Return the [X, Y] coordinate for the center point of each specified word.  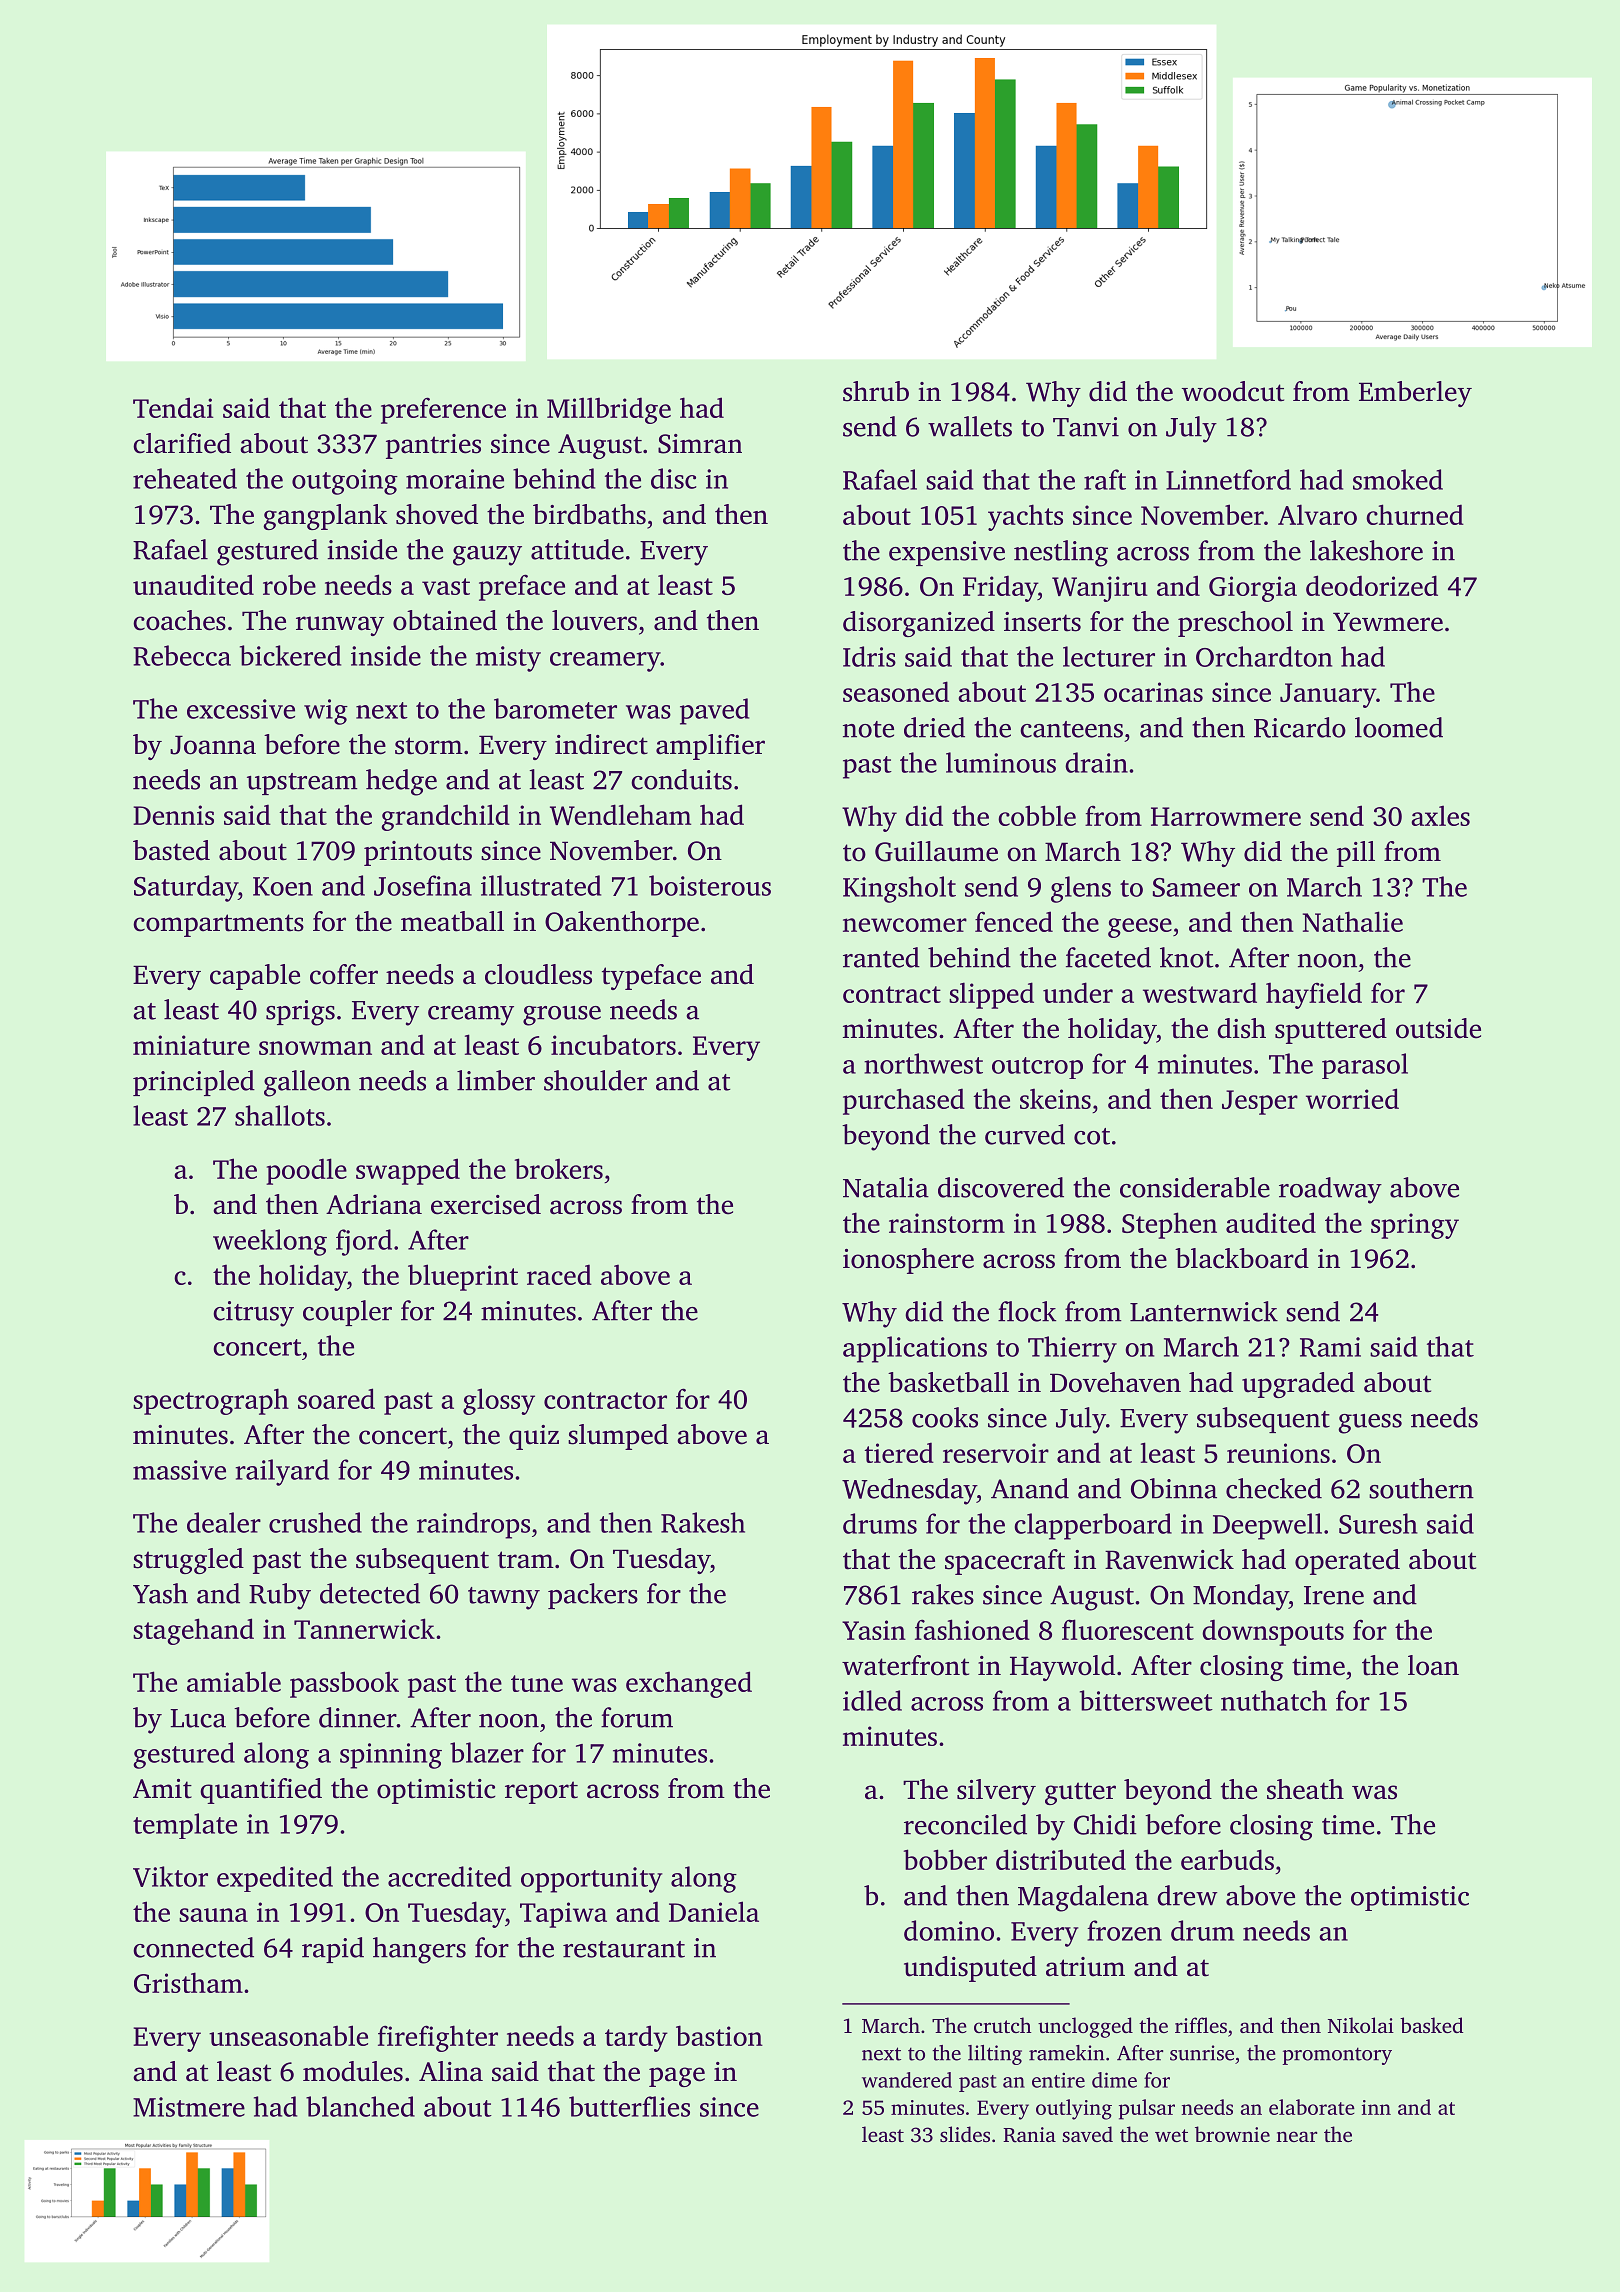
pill [1356, 854]
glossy [499, 1401]
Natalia [886, 1187]
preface [522, 587]
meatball [452, 921]
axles [1440, 816]
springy [1415, 1226]
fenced [1014, 921]
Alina [451, 2071]
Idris [869, 656]
